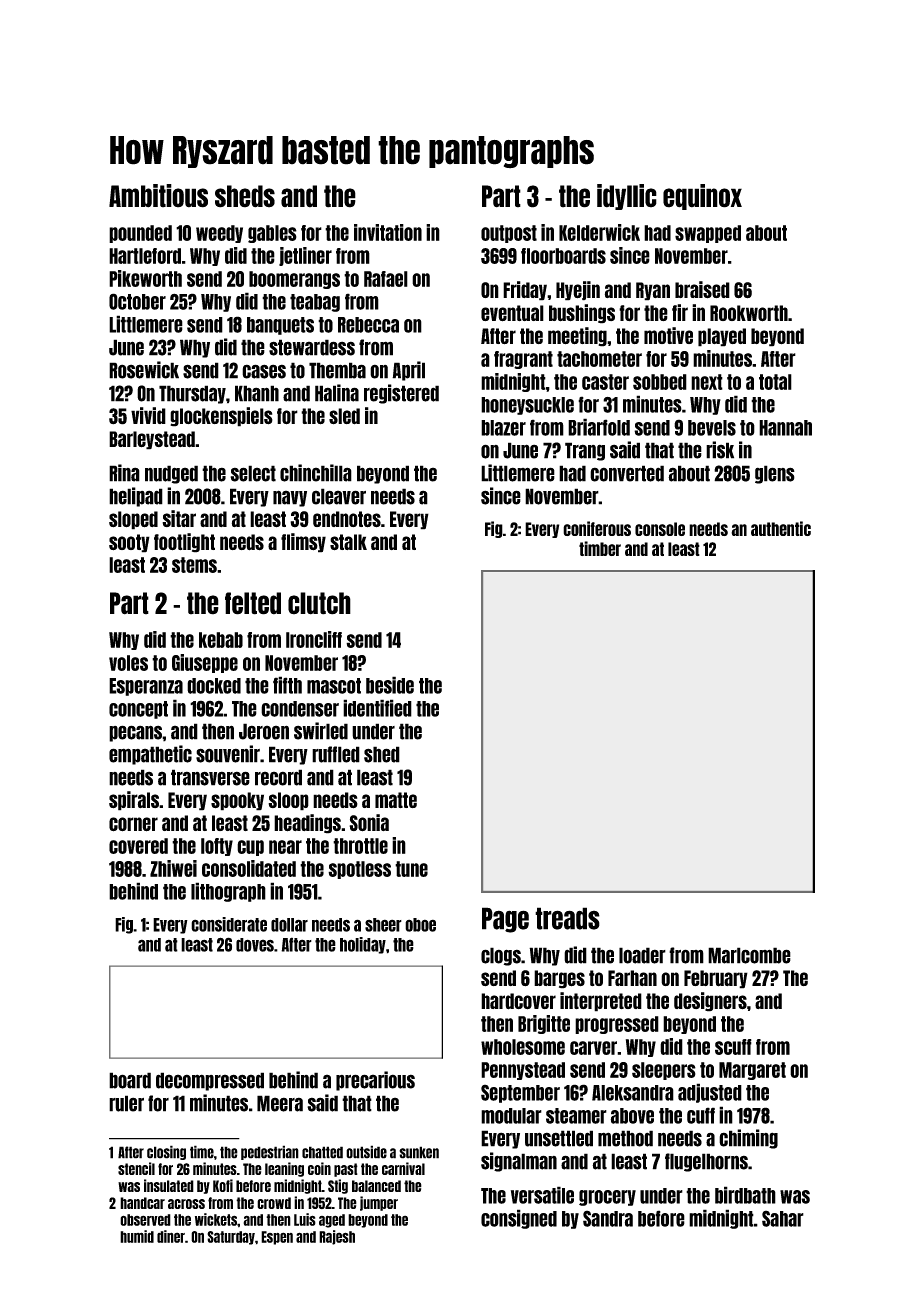  I want to click on Pennystead, so click(523, 1071).
